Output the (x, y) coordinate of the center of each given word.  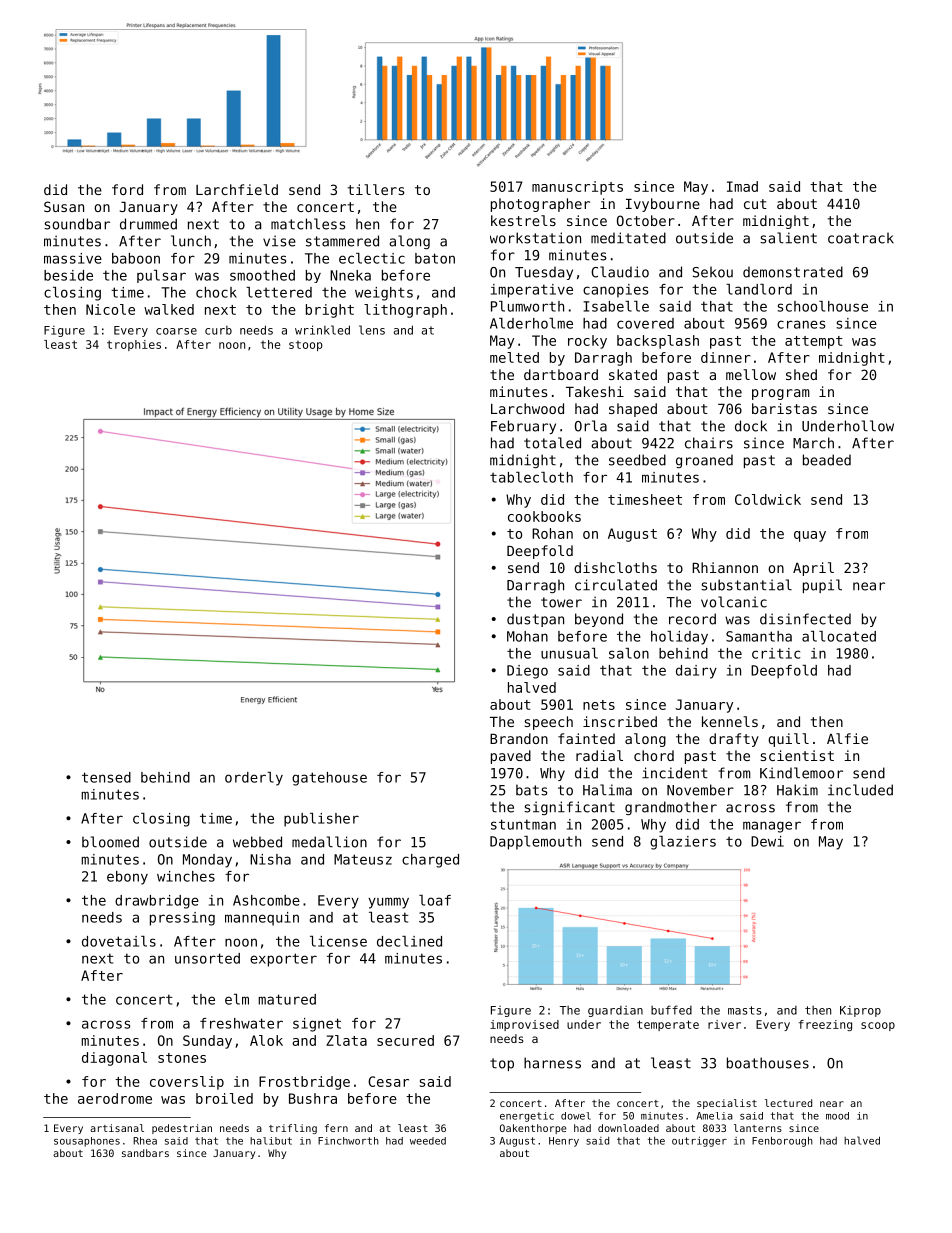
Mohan (527, 636)
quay (810, 536)
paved (511, 757)
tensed (106, 777)
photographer (540, 205)
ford (127, 189)
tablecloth (531, 477)
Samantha (759, 636)
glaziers (683, 843)
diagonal (114, 1059)
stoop (306, 346)
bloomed (110, 842)
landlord (759, 289)
